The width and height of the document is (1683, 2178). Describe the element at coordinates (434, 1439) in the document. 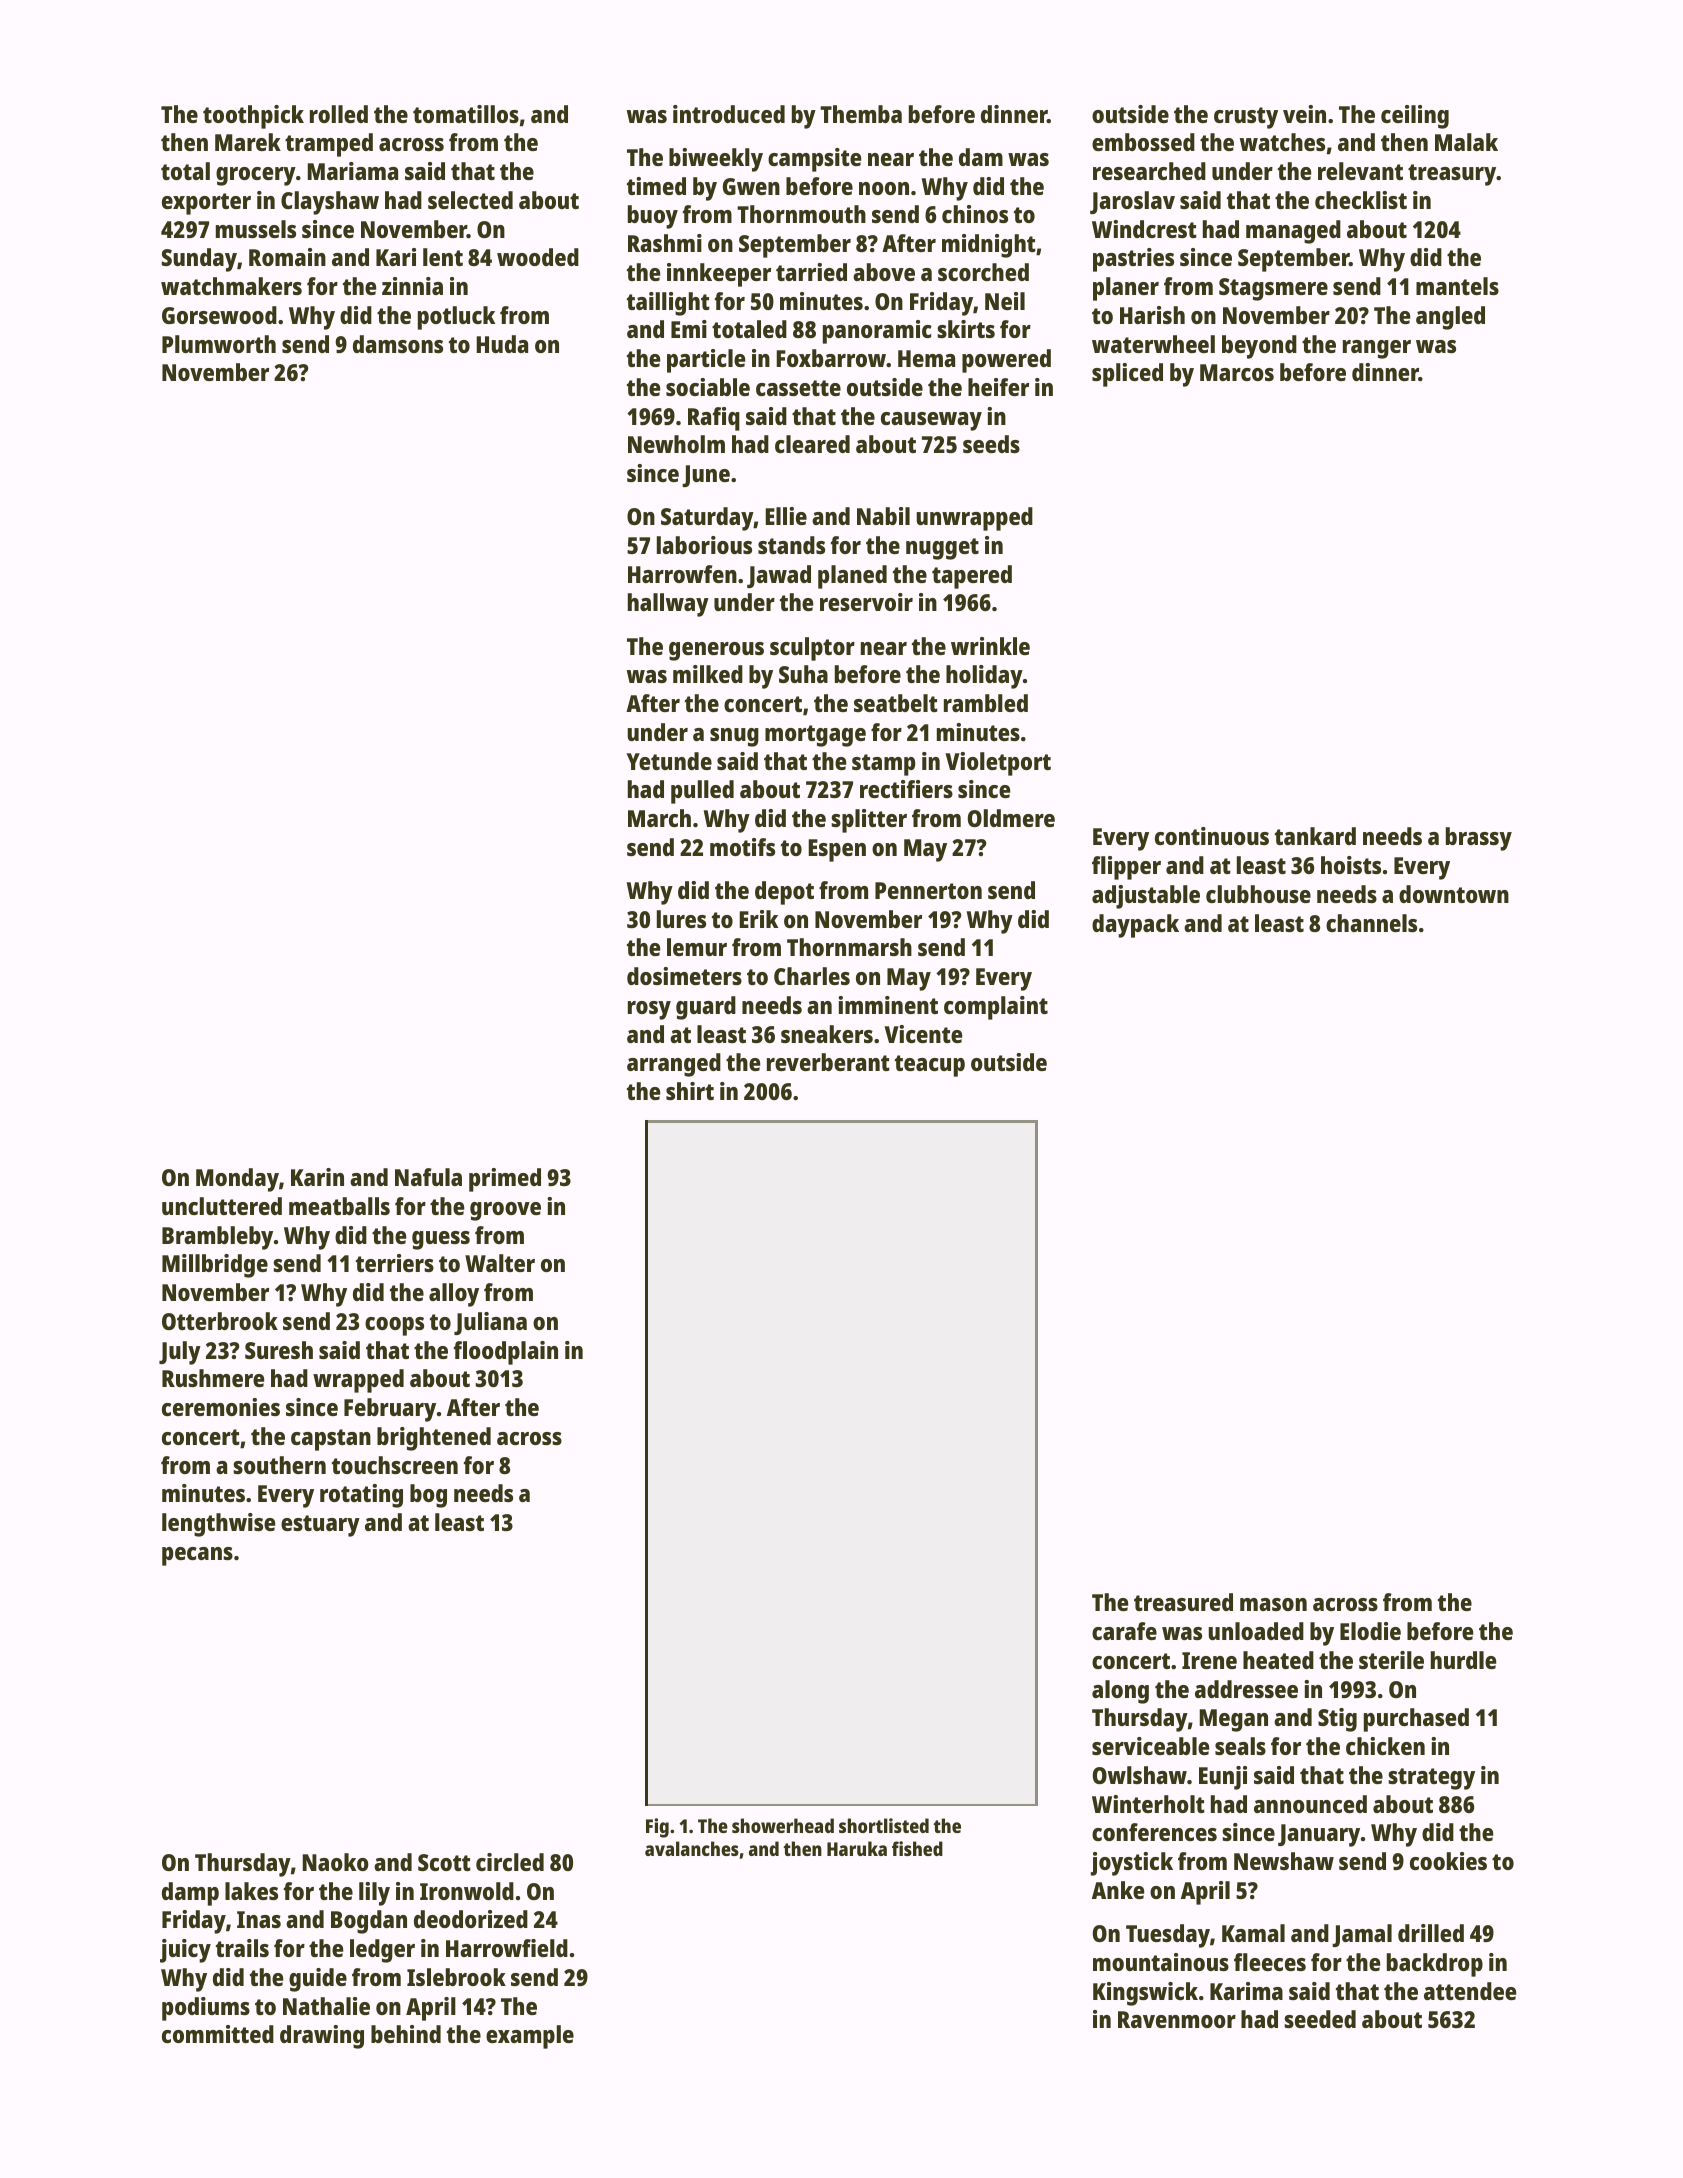

I see `brightened` at that location.
